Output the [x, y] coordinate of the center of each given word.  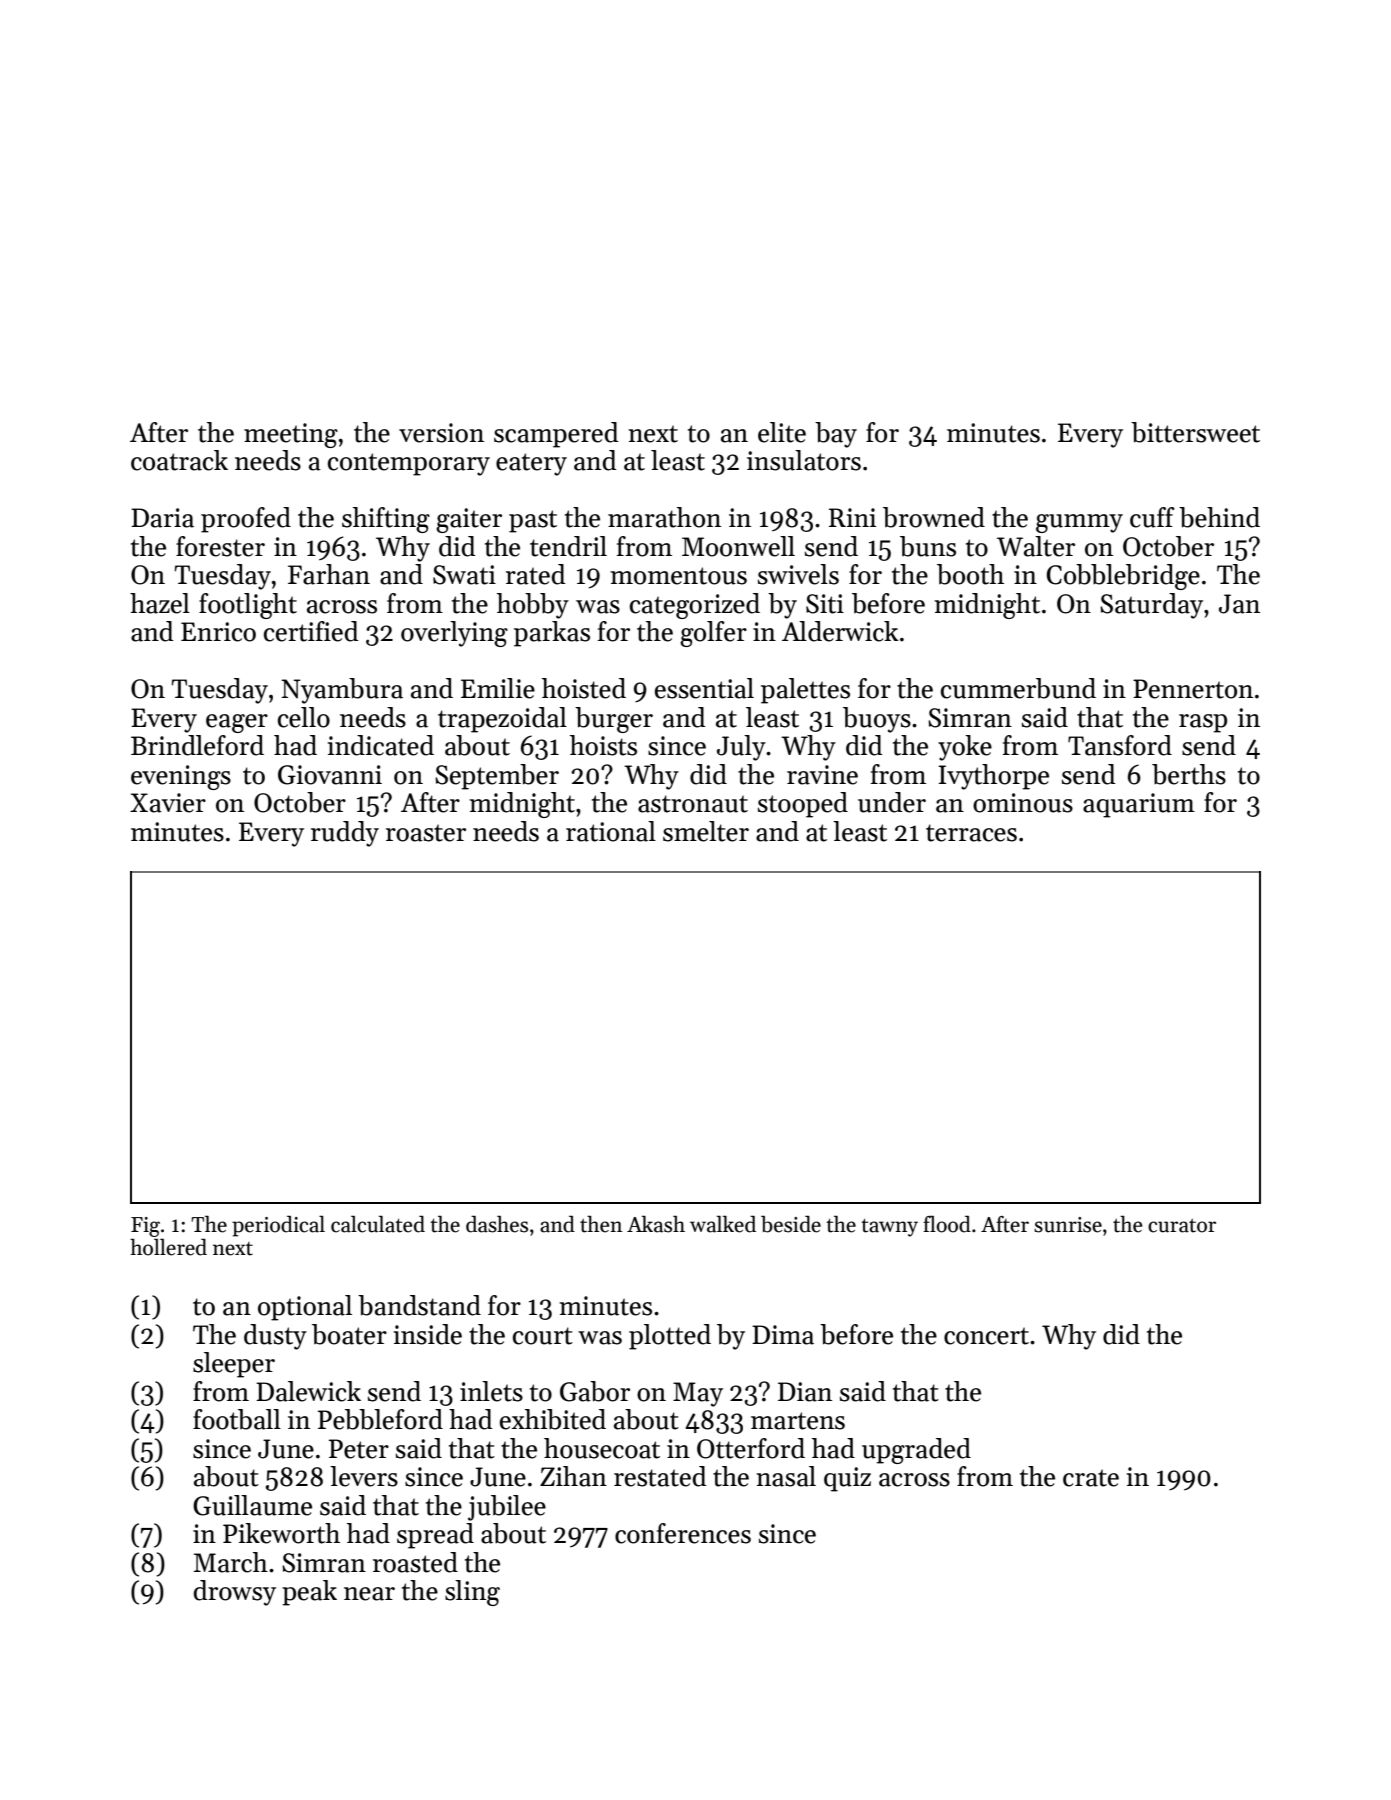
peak [309, 1593]
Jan [1239, 604]
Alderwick [840, 631]
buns [928, 546]
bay [836, 435]
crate [1091, 1478]
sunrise [1068, 1225]
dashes [497, 1224]
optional [305, 1308]
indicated [380, 745]
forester [220, 546]
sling [472, 1593]
